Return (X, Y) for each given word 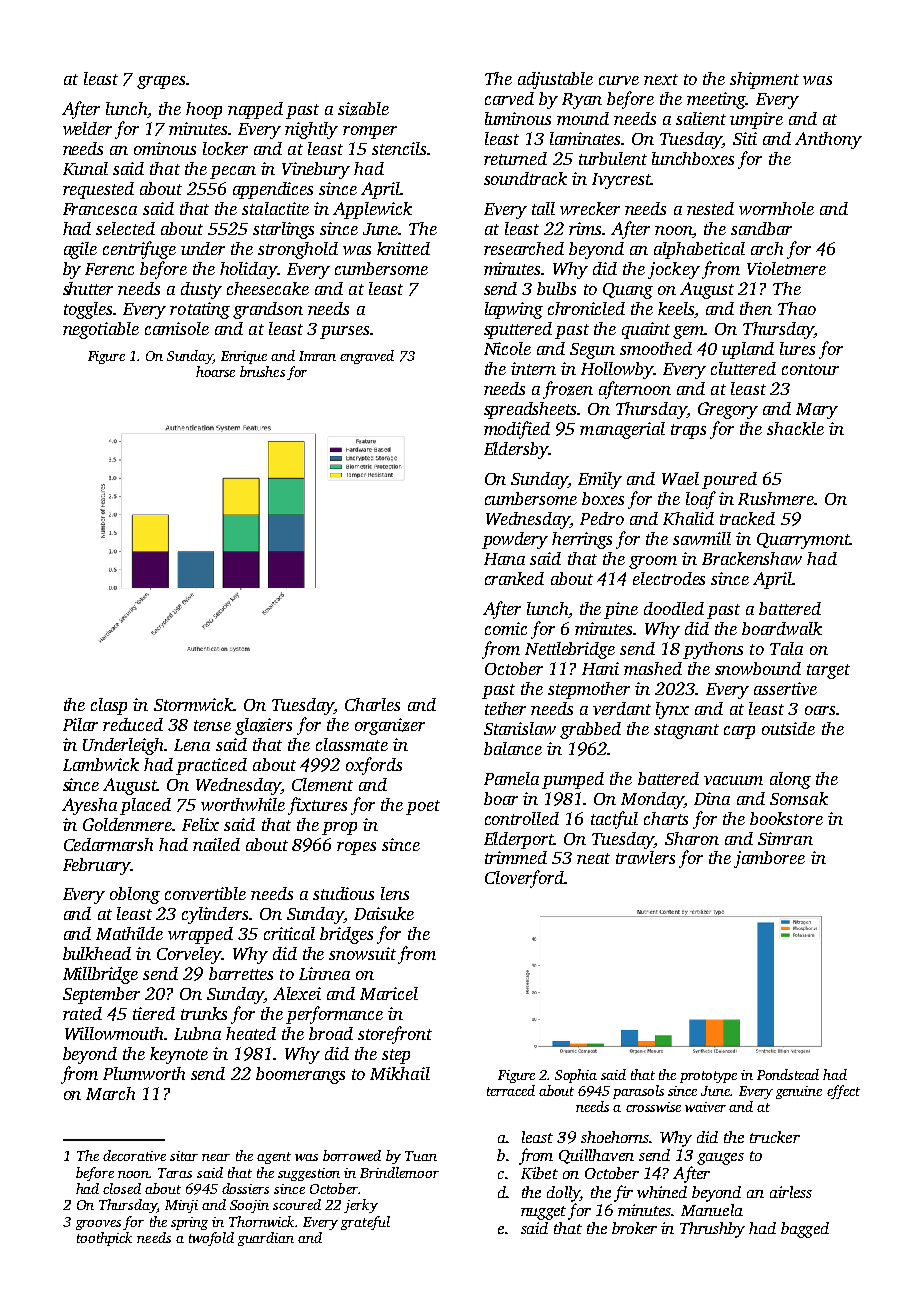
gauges (720, 1159)
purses (344, 332)
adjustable (555, 80)
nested (710, 208)
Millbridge (100, 975)
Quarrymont (803, 541)
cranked (514, 578)
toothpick (104, 1239)
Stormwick (193, 704)
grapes (161, 82)
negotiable (101, 330)
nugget (543, 1213)
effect (843, 1092)
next (661, 79)
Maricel (389, 993)
